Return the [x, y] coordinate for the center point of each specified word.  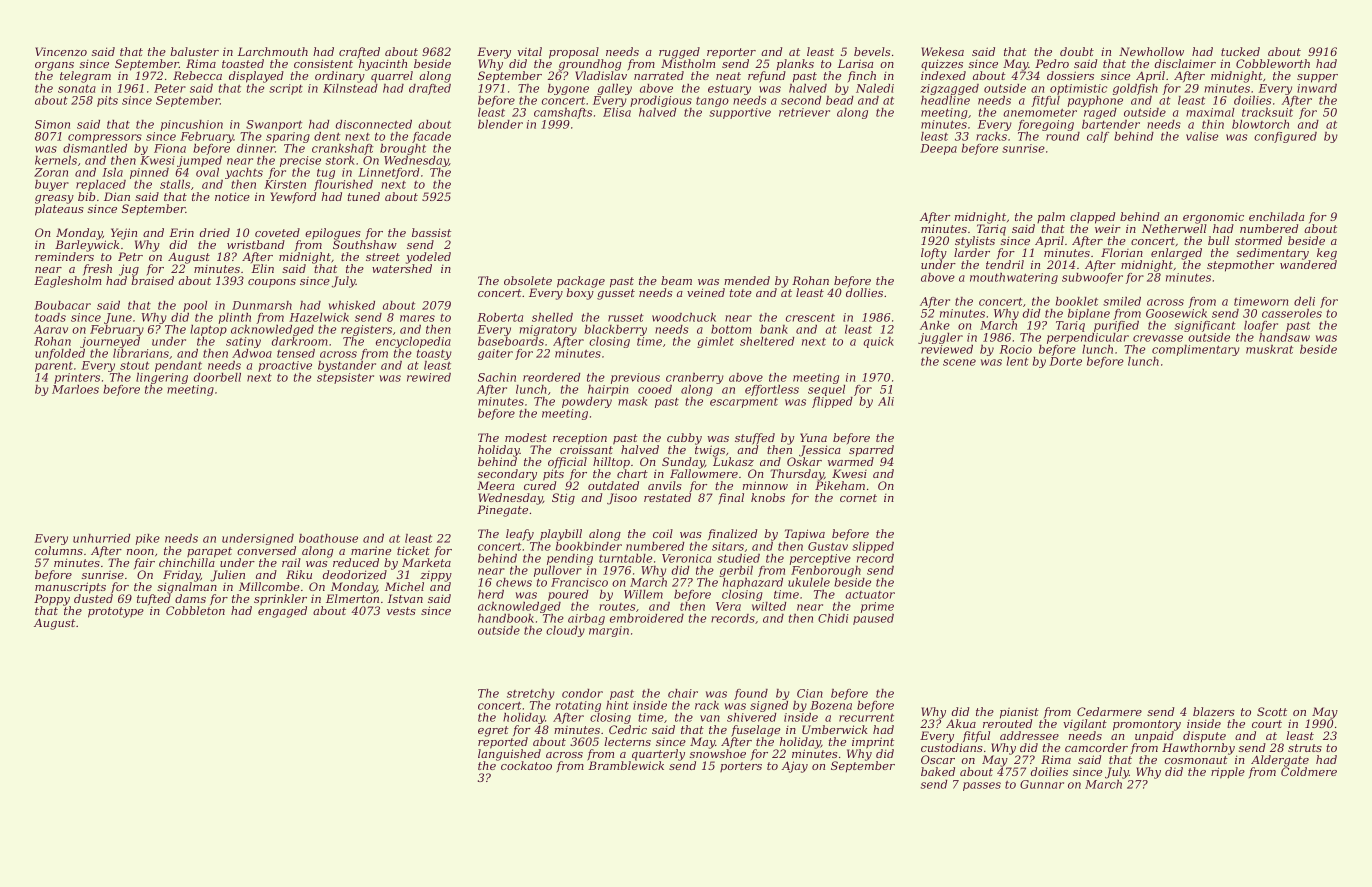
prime [877, 607]
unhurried [102, 538]
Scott [1272, 711]
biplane [1089, 314]
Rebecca [197, 75]
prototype [116, 612]
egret [493, 731]
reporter [731, 53]
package [581, 282]
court [1267, 724]
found [751, 694]
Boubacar [62, 305]
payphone [1095, 101]
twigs [710, 451]
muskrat [1269, 349]
